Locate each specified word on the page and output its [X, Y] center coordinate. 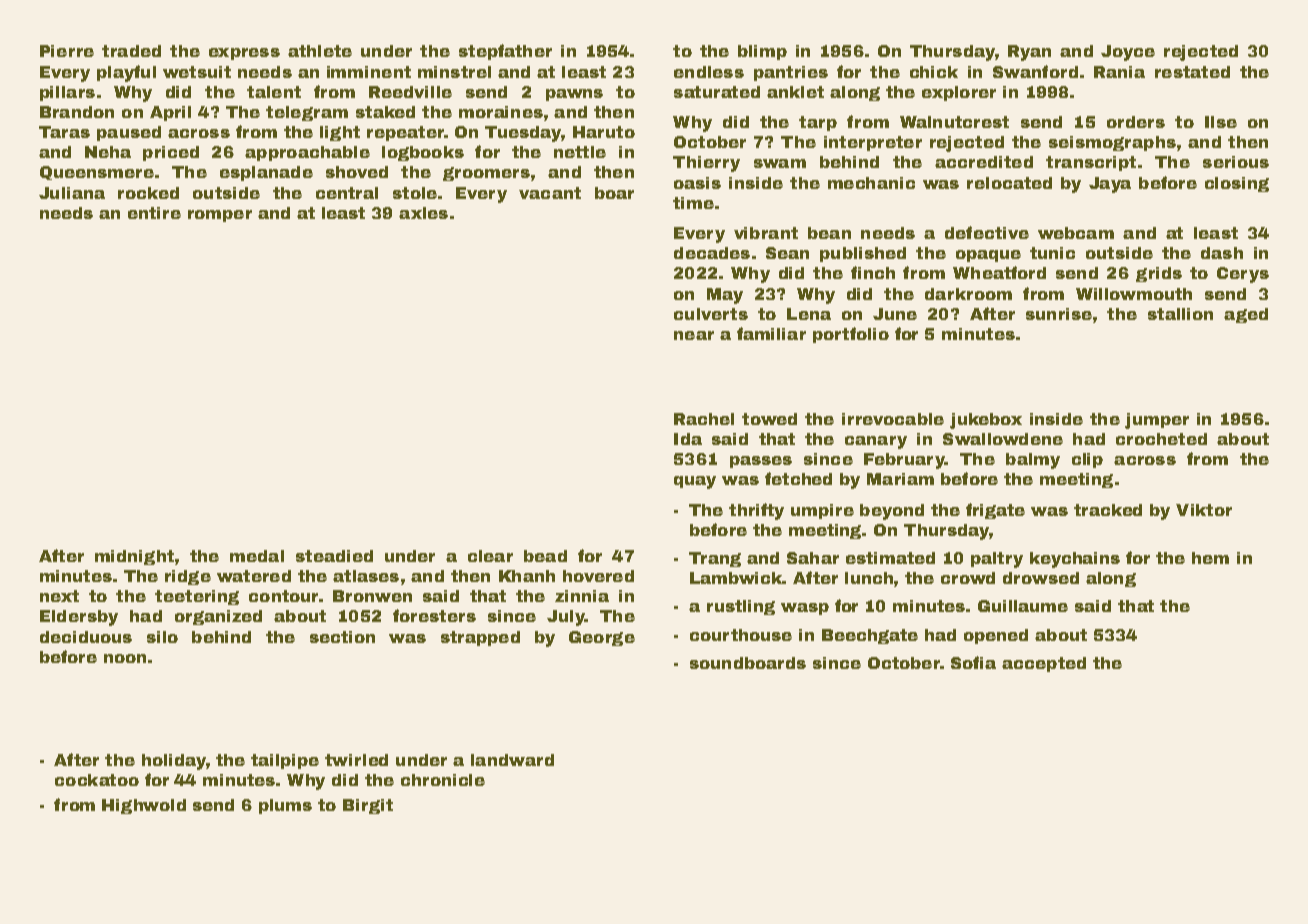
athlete [320, 51]
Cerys [1243, 275]
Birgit [368, 806]
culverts [711, 314]
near [694, 335]
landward [512, 760]
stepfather [505, 52]
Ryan [1029, 53]
